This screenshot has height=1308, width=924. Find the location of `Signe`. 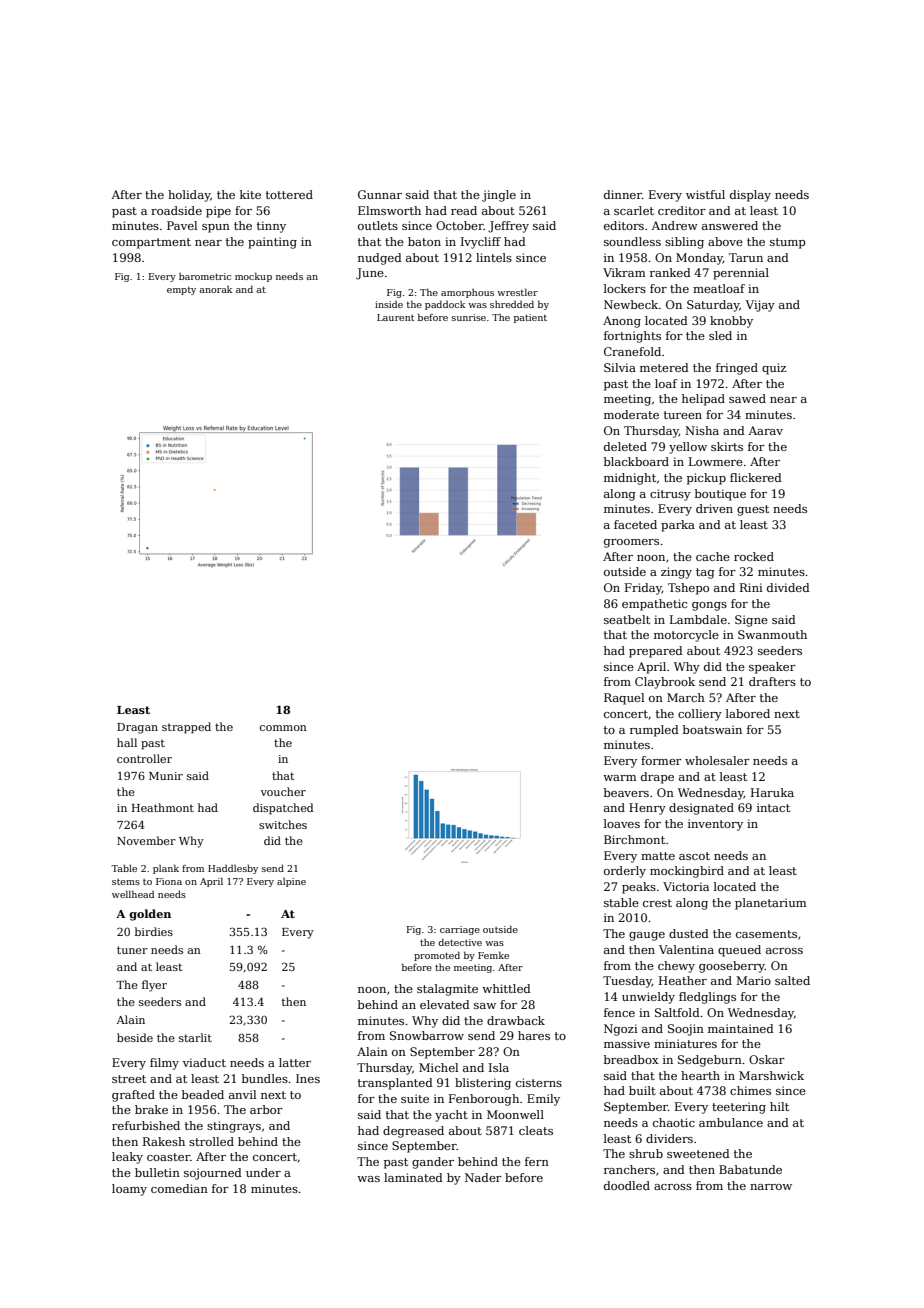

Signe is located at coordinates (751, 621).
